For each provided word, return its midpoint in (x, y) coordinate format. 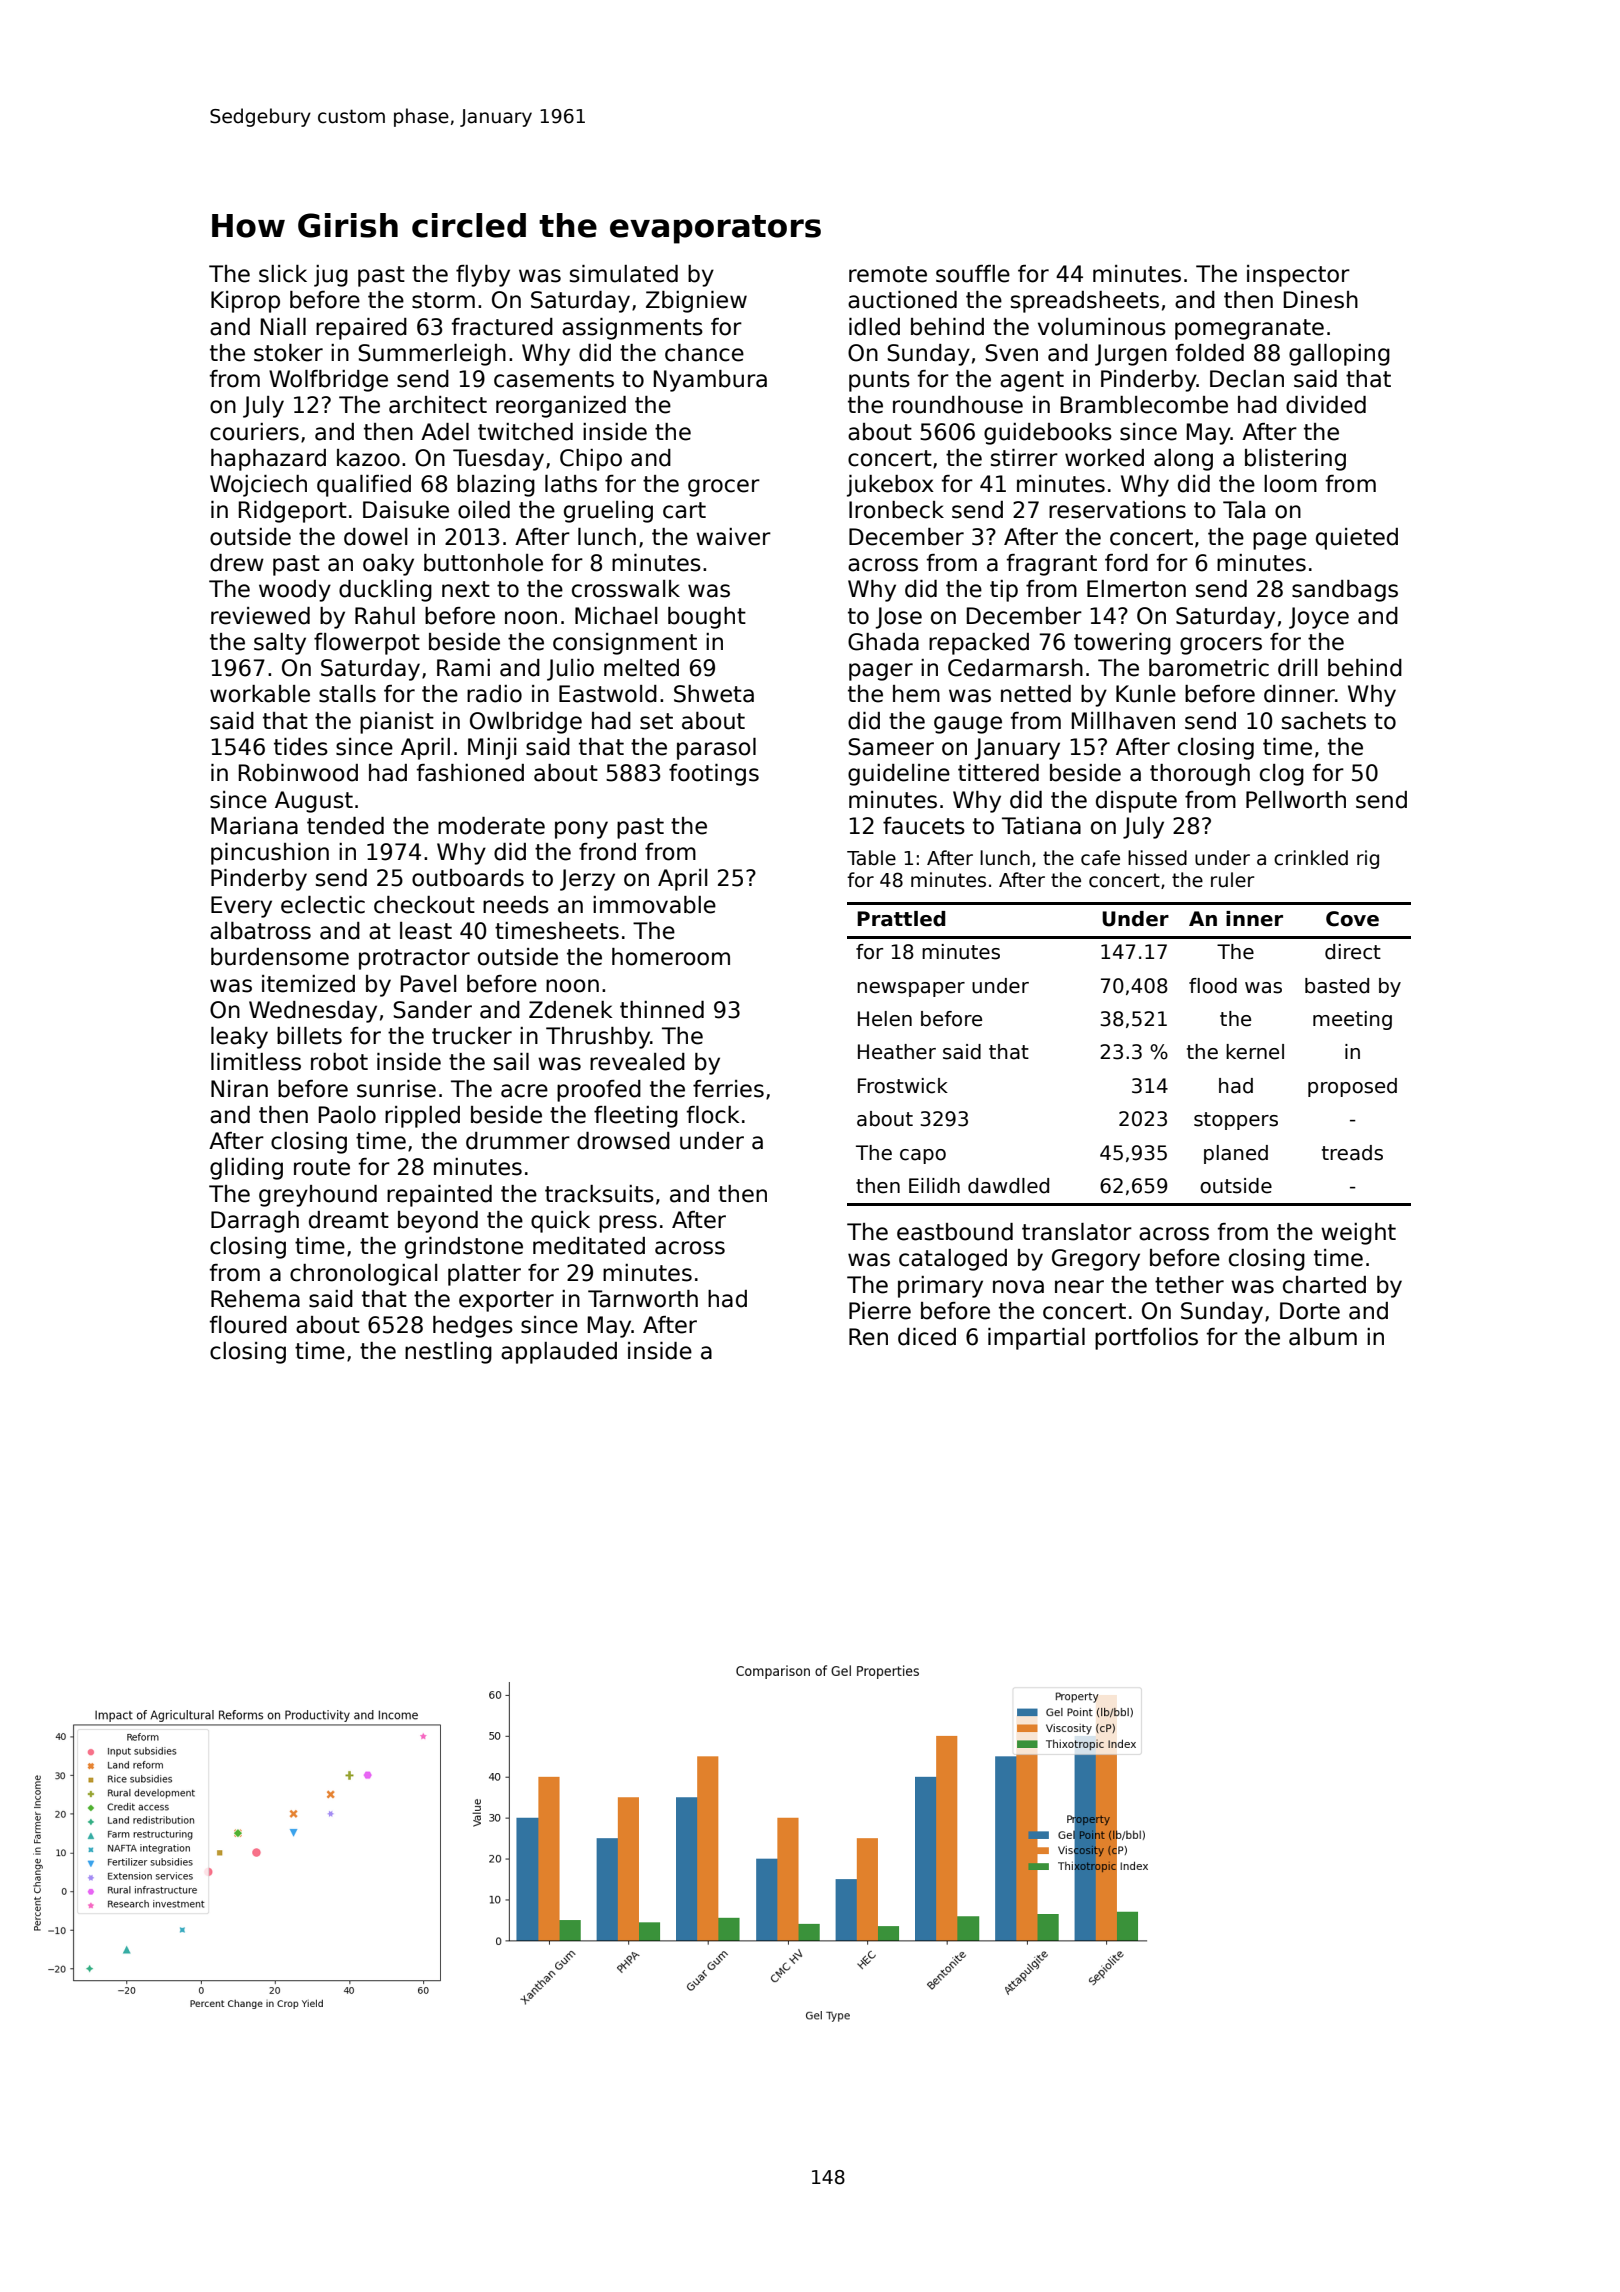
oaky (388, 565)
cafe (1100, 858)
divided (1326, 405)
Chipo (591, 460)
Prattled (901, 919)
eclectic (323, 905)
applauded (559, 1353)
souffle (973, 274)
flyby (483, 276)
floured (248, 1325)
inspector (1298, 276)
